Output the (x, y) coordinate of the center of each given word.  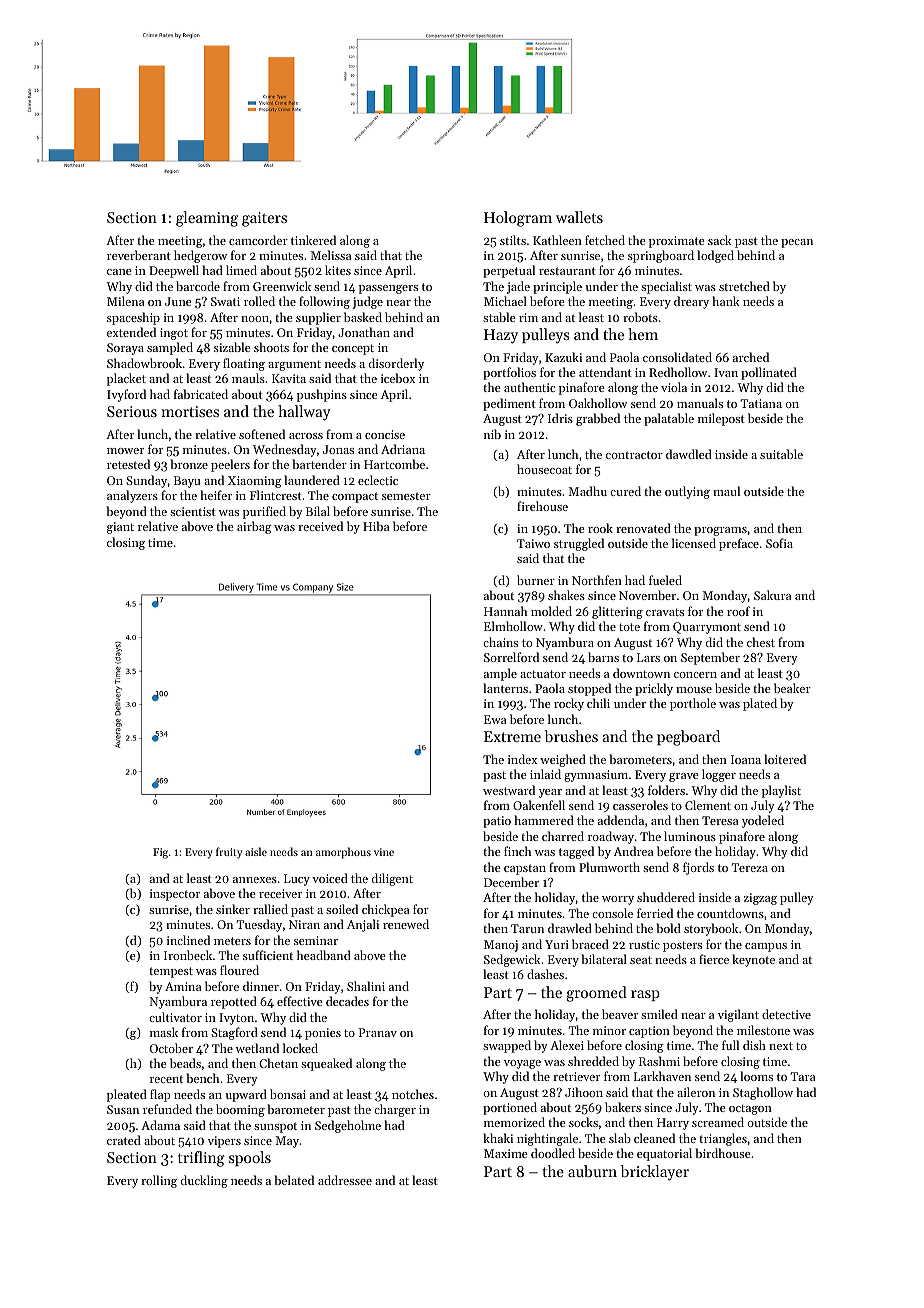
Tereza (750, 867)
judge (368, 302)
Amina (183, 986)
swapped (507, 1046)
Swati (225, 301)
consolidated (677, 357)
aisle (256, 851)
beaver (620, 1014)
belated (294, 1180)
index (522, 759)
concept (353, 349)
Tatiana (761, 403)
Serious (132, 411)
